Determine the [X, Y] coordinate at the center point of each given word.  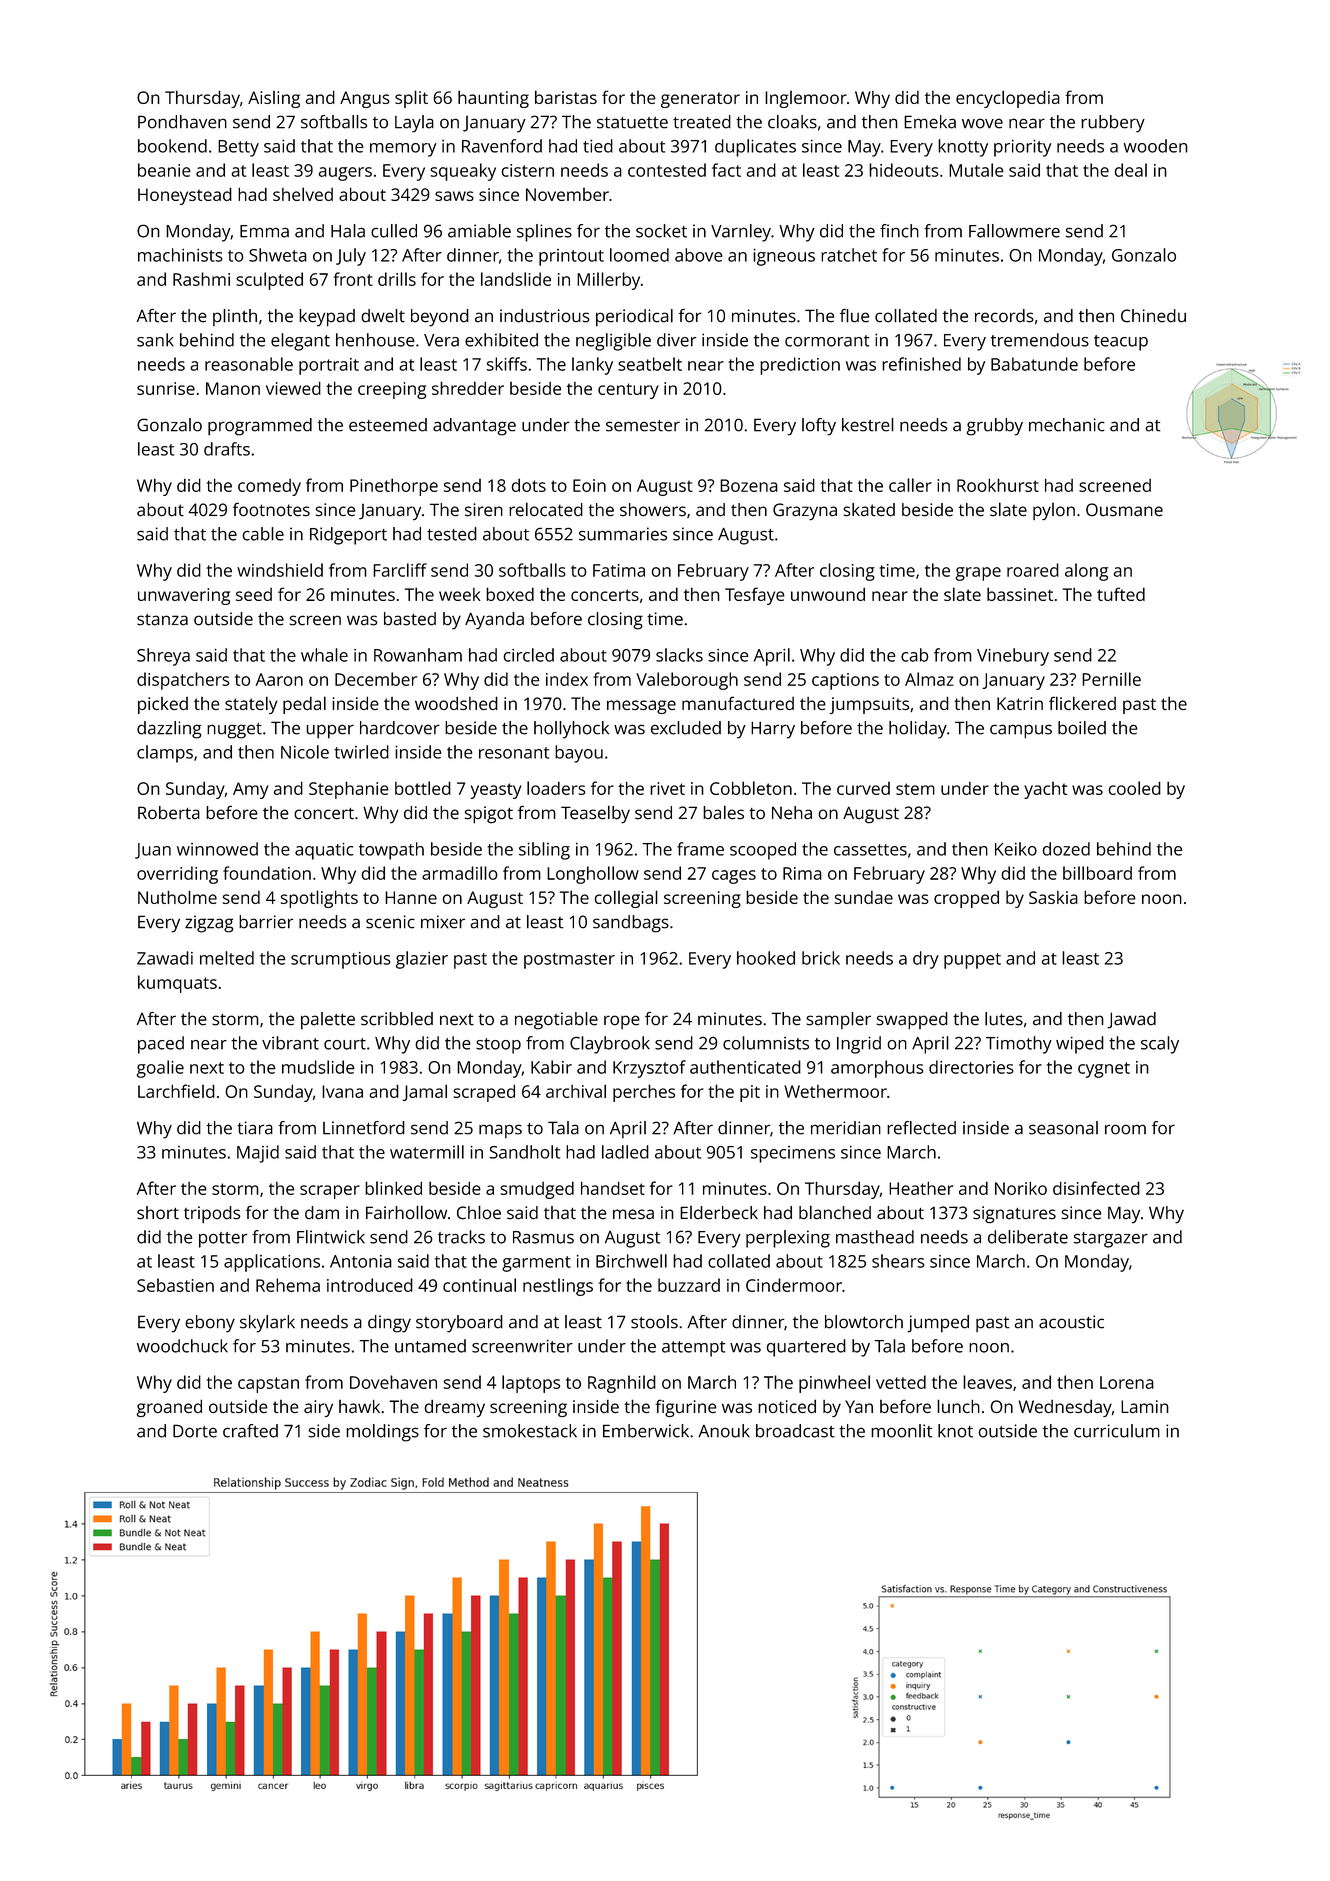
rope [622, 1022]
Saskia [1053, 897]
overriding [177, 875]
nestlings [558, 1287]
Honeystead [185, 196]
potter [223, 1240]
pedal [304, 705]
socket [661, 231]
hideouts [904, 170]
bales [723, 812]
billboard [1097, 873]
